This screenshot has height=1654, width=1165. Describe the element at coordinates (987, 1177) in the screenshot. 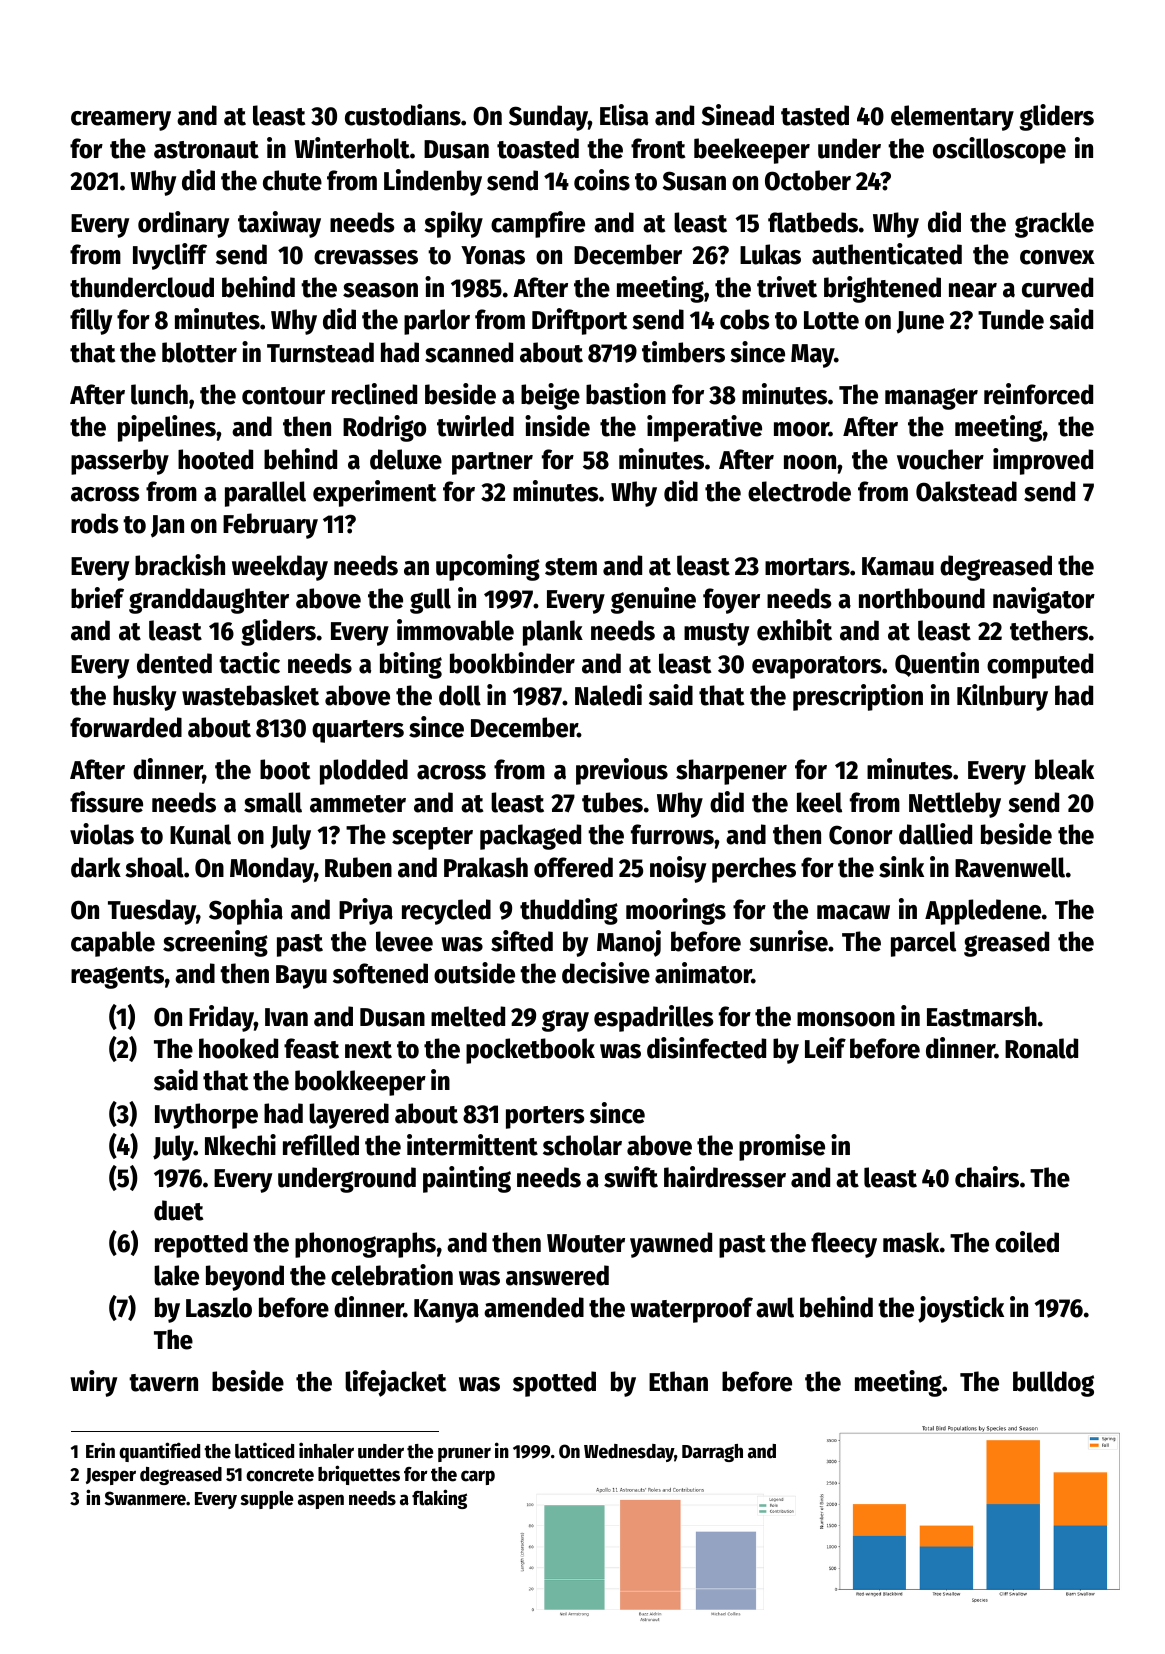

I see `chairs` at that location.
